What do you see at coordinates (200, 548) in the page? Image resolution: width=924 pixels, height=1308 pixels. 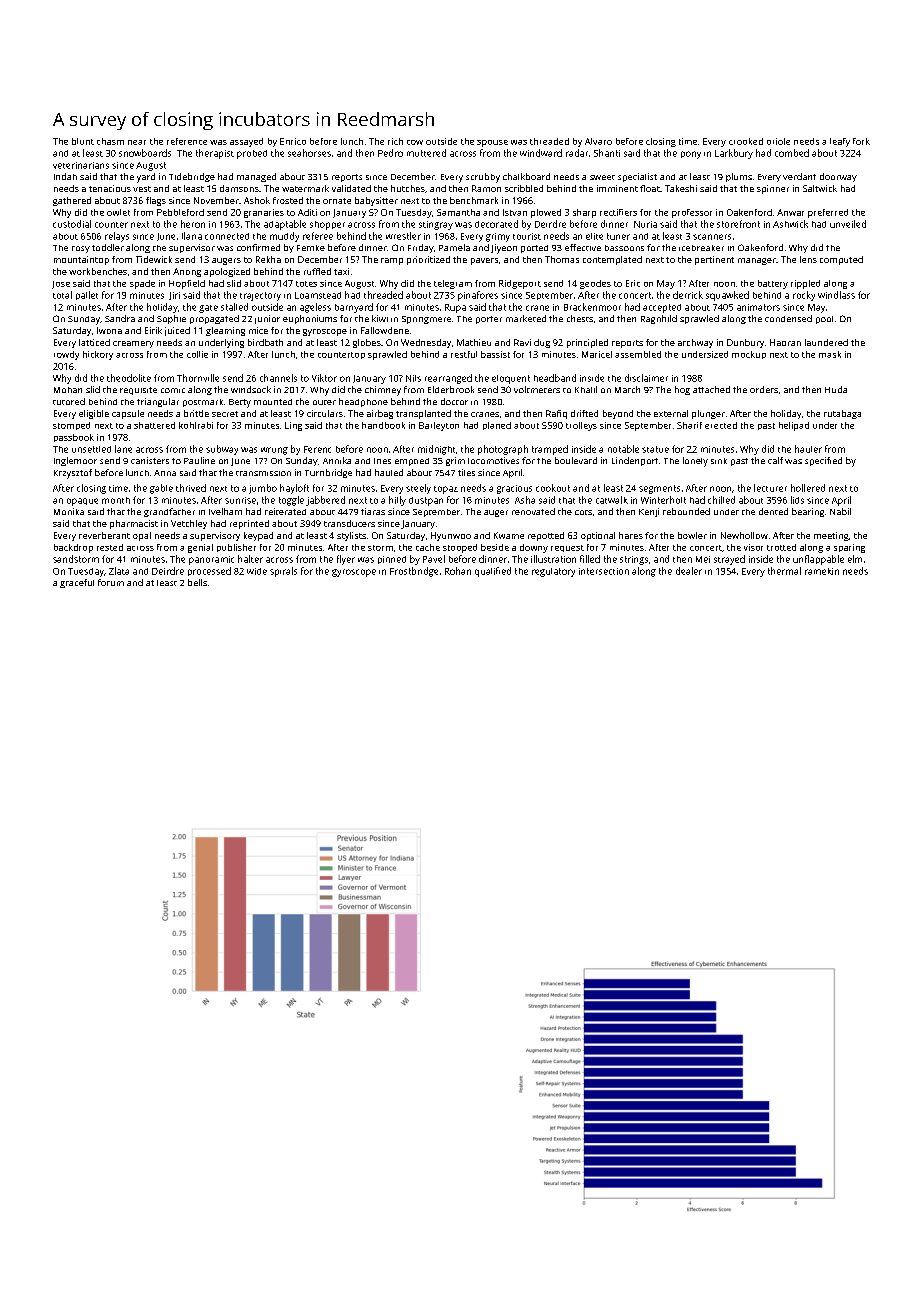 I see `genial` at bounding box center [200, 548].
